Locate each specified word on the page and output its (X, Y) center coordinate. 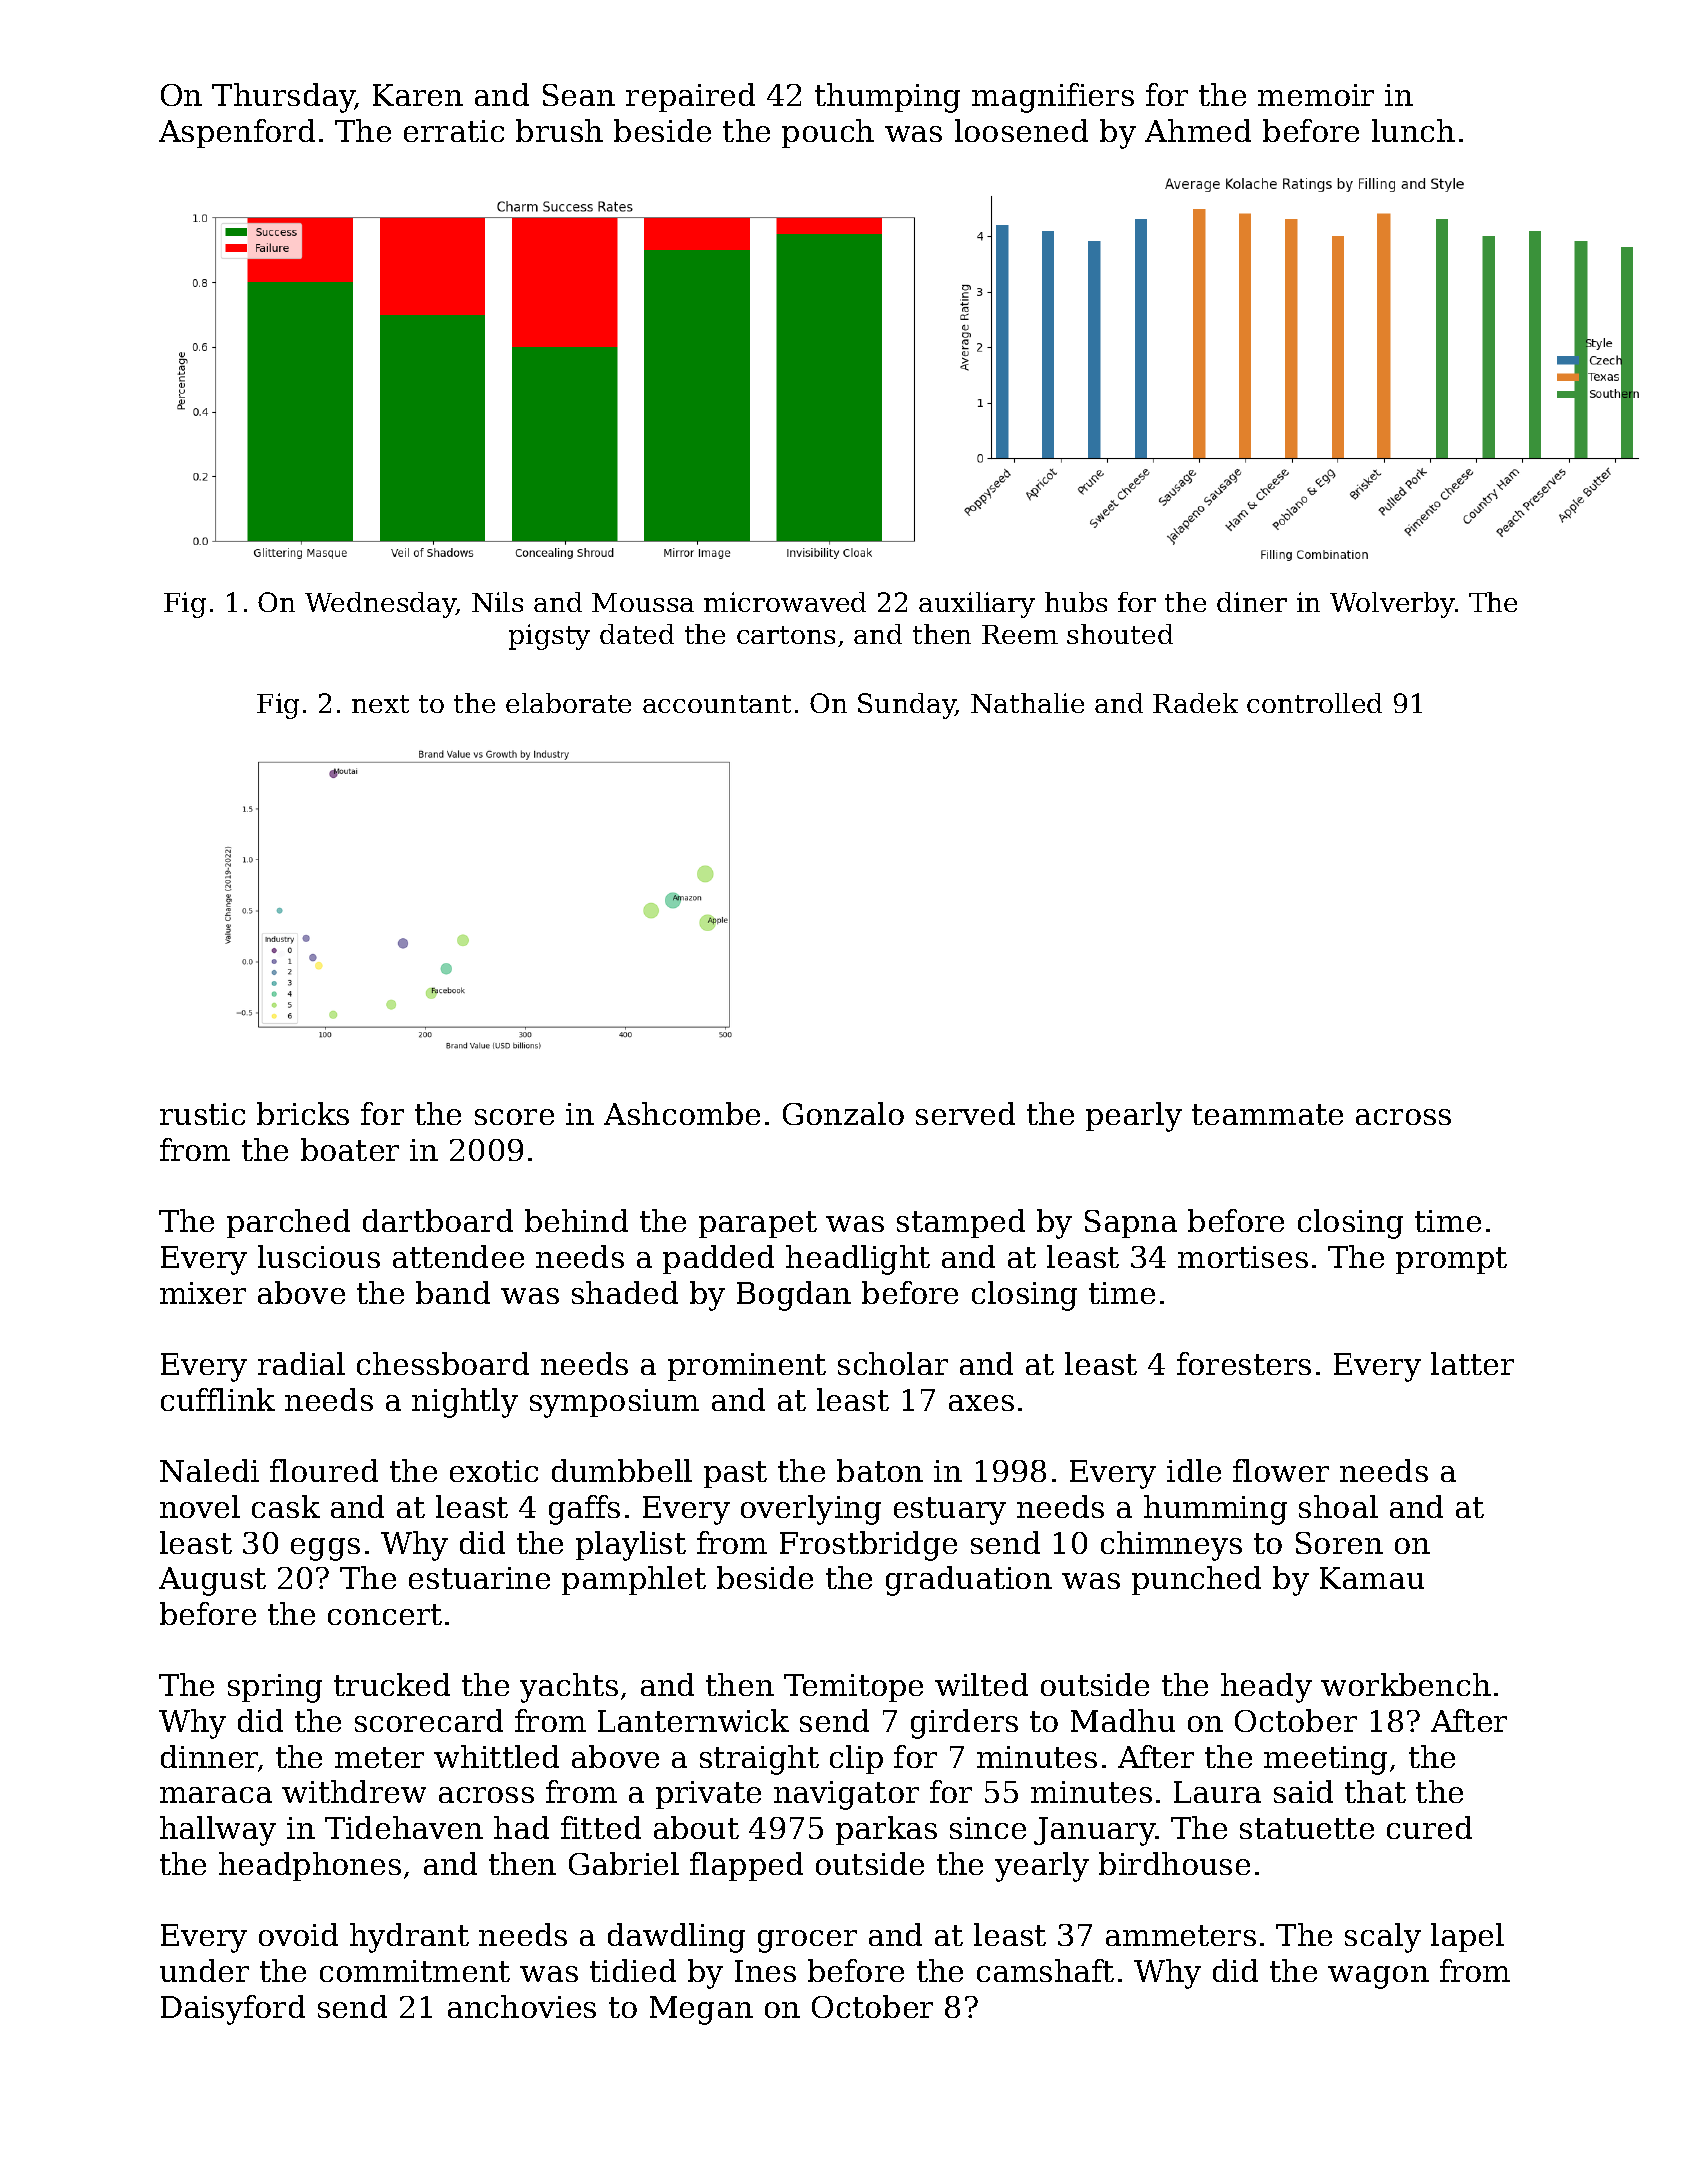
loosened (1021, 130)
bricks (303, 1113)
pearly (1134, 1117)
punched (1196, 1580)
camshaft (1045, 1970)
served (965, 1113)
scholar (893, 1363)
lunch (1413, 130)
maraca (216, 1795)
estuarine (479, 1578)
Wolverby (1392, 605)
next (380, 704)
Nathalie (1027, 703)
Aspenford (237, 133)
